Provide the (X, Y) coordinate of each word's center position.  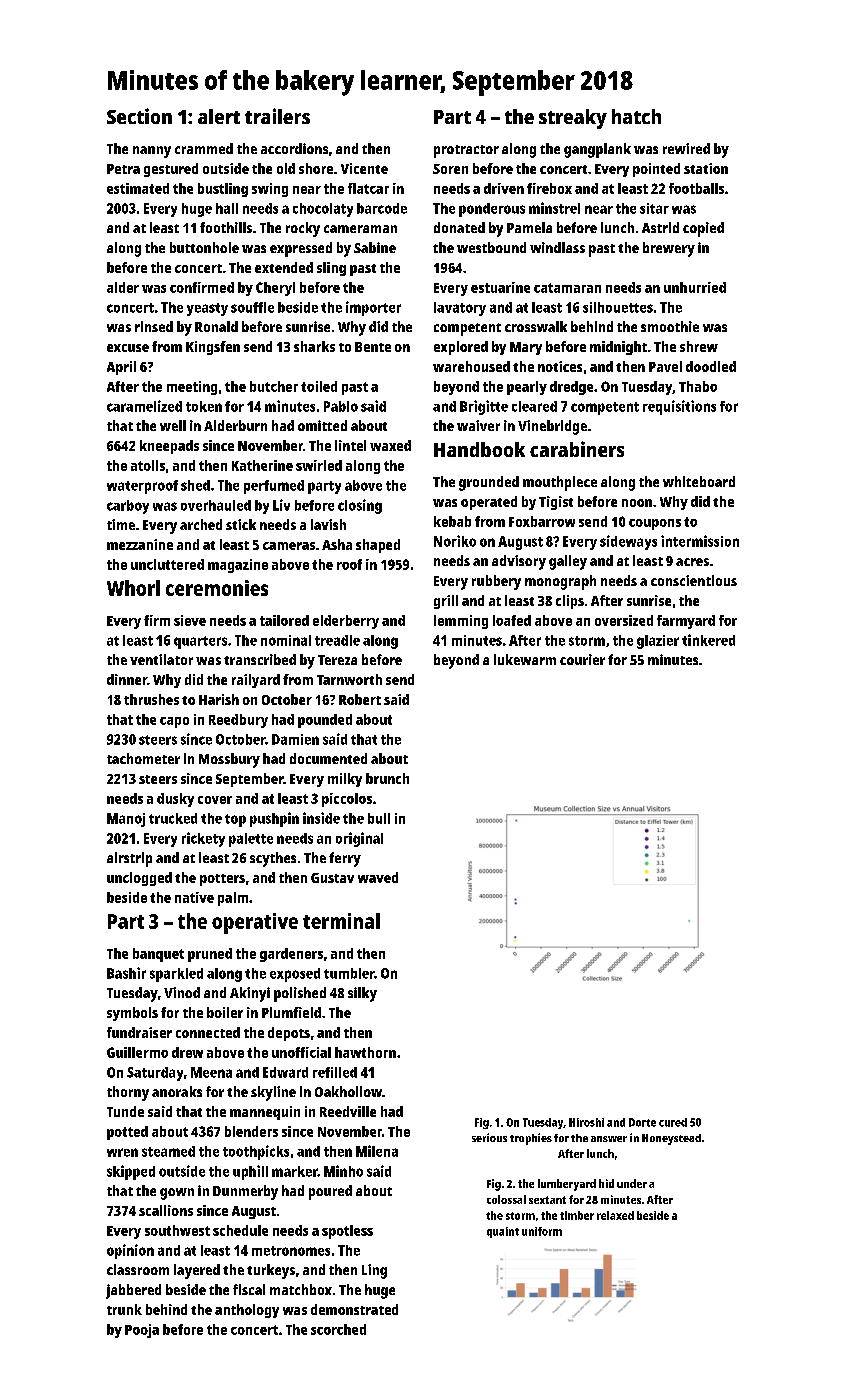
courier (582, 659)
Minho (343, 1171)
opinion (130, 1251)
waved (378, 877)
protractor (466, 151)
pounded (325, 721)
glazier (658, 642)
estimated (138, 188)
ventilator (161, 659)
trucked (173, 818)
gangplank (597, 150)
